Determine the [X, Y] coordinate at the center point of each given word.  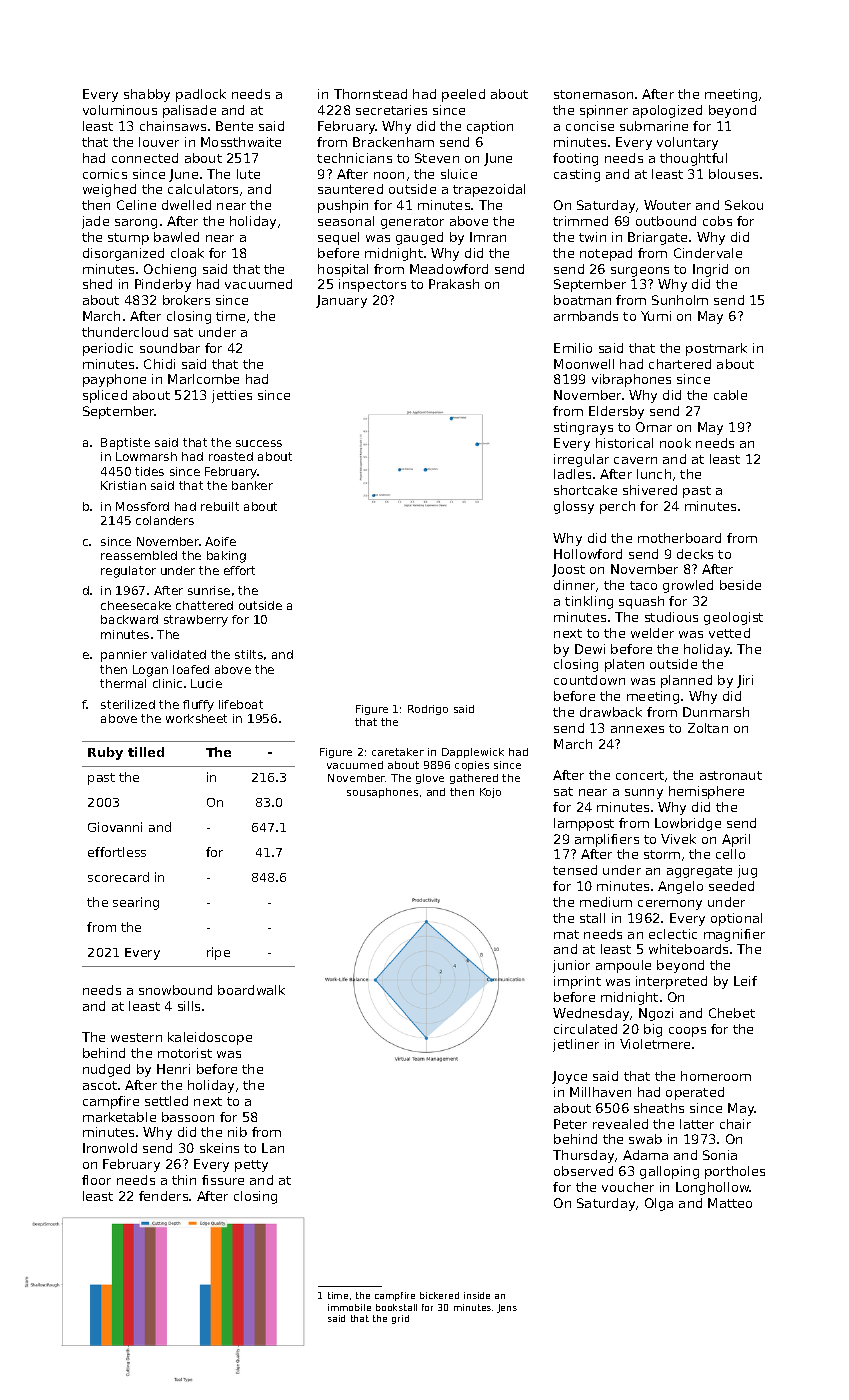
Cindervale [708, 253]
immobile [349, 1307]
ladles [572, 474]
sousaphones [382, 793]
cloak [187, 253]
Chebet [732, 1013]
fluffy [198, 706]
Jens [507, 1308]
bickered [439, 1295]
